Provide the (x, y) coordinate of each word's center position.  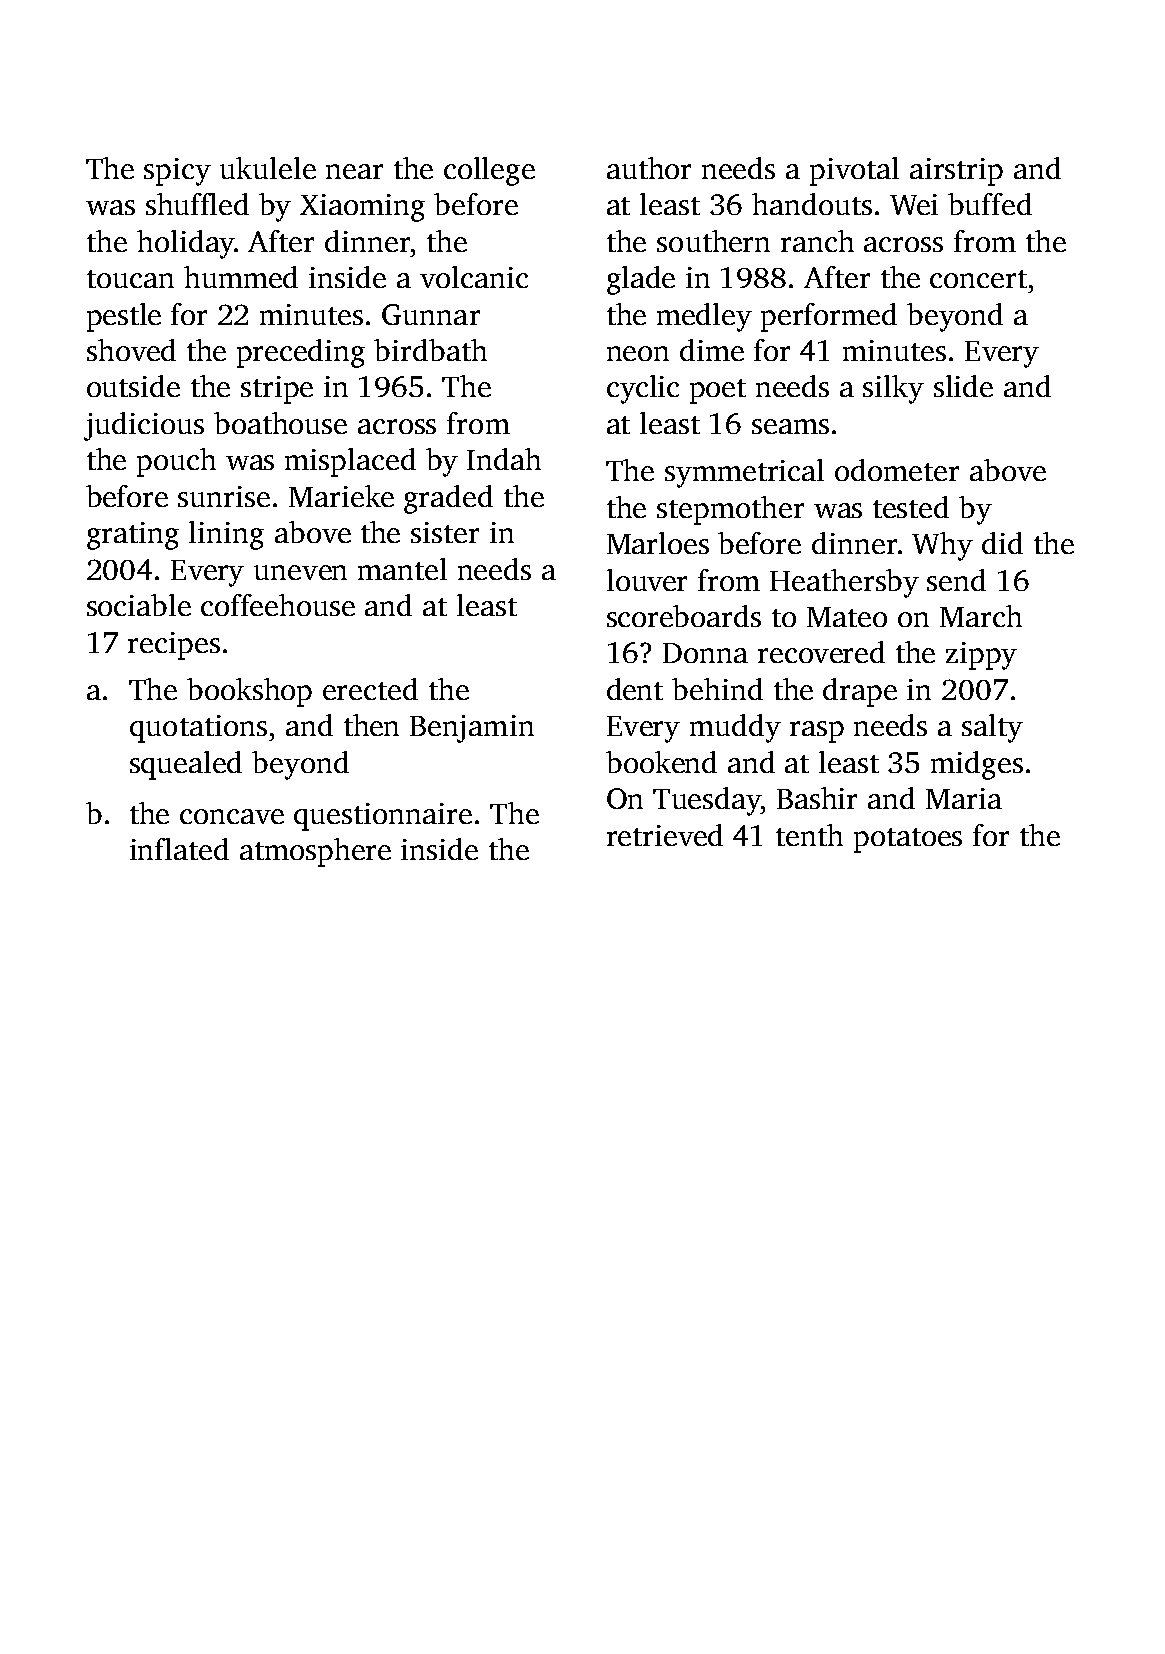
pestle (124, 317)
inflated (179, 849)
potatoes (908, 840)
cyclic (643, 389)
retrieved (665, 835)
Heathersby (844, 583)
